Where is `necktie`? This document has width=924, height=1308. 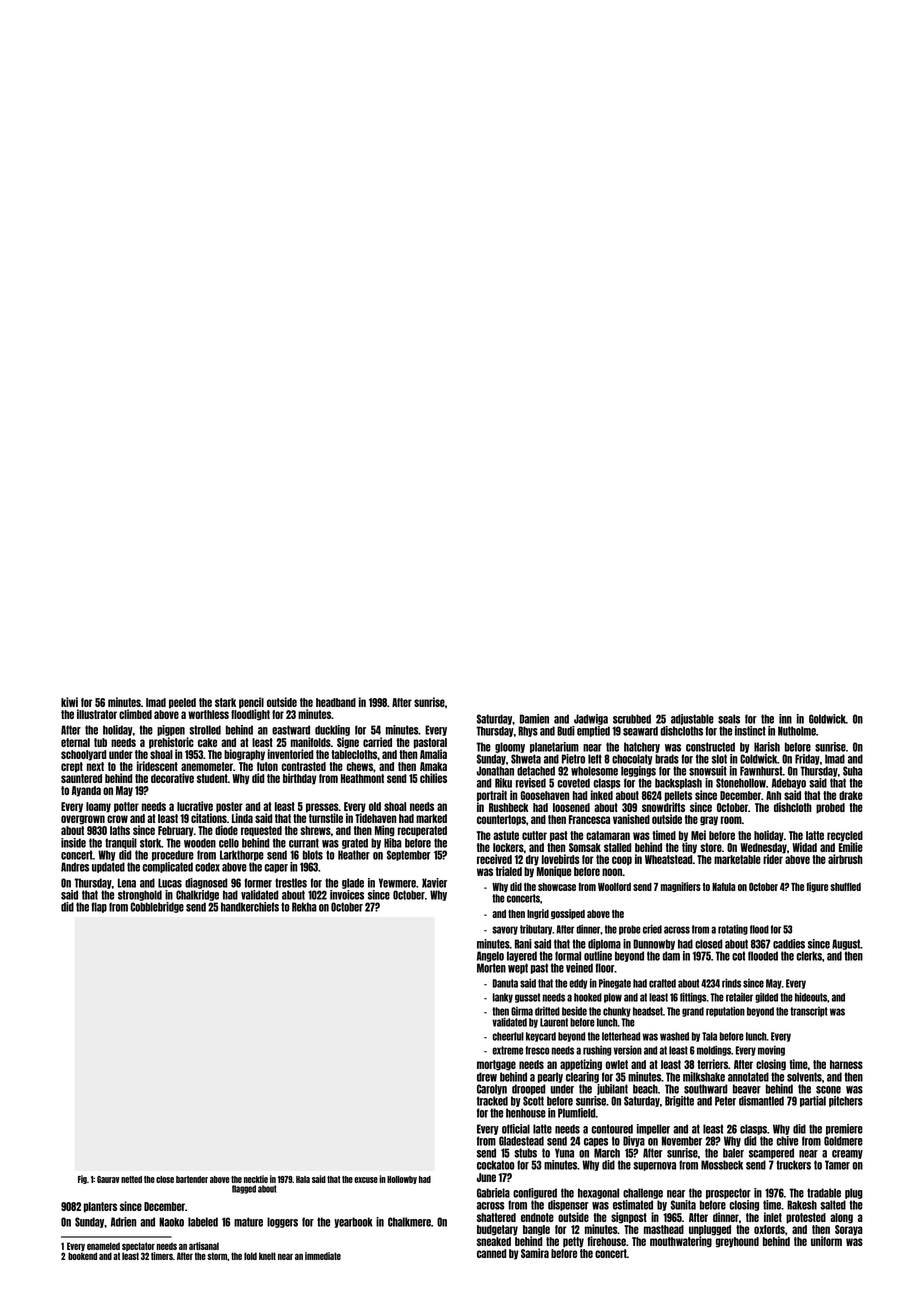
necktie is located at coordinates (256, 1179).
